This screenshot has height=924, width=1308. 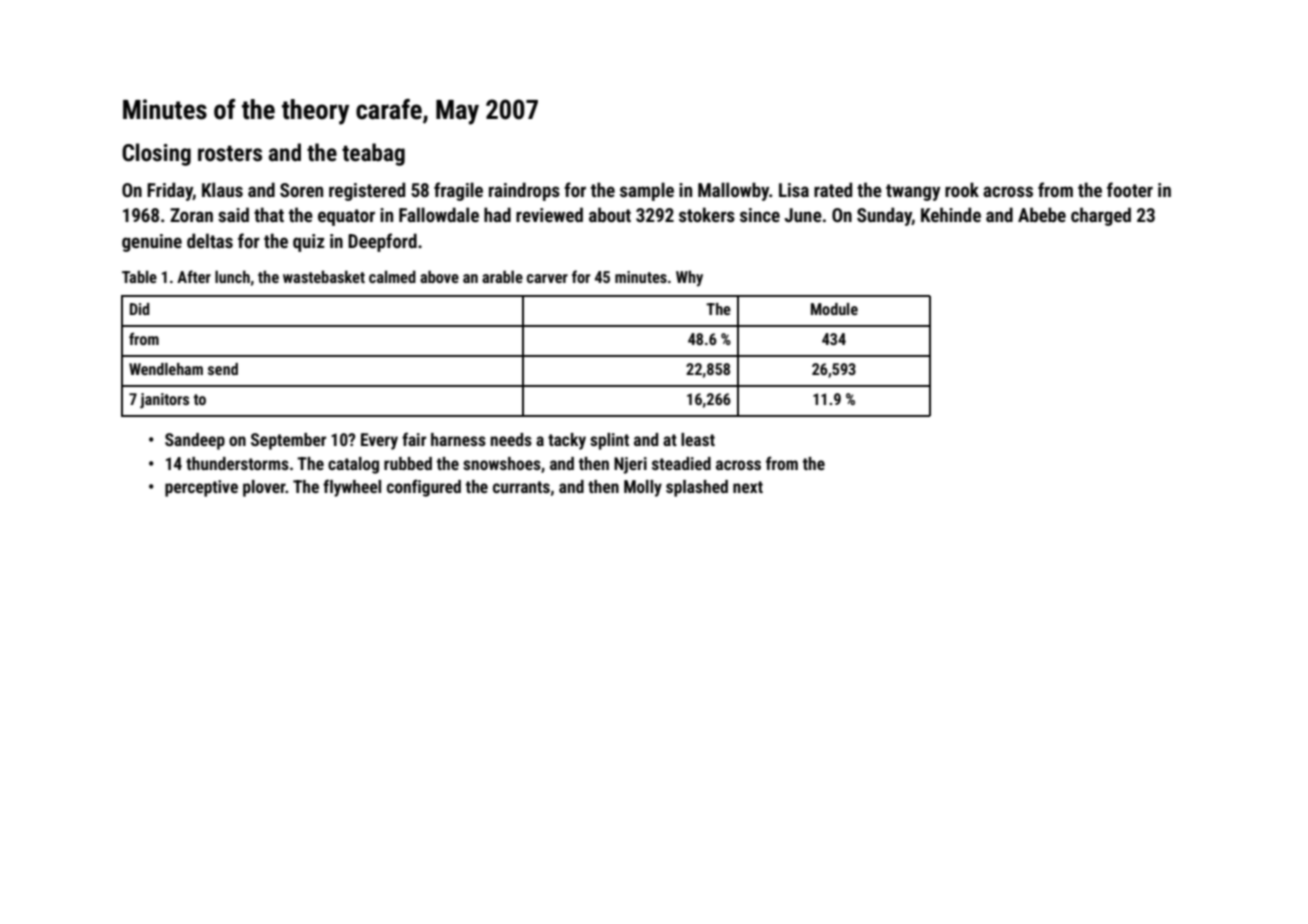 I want to click on stokers, so click(x=707, y=214).
